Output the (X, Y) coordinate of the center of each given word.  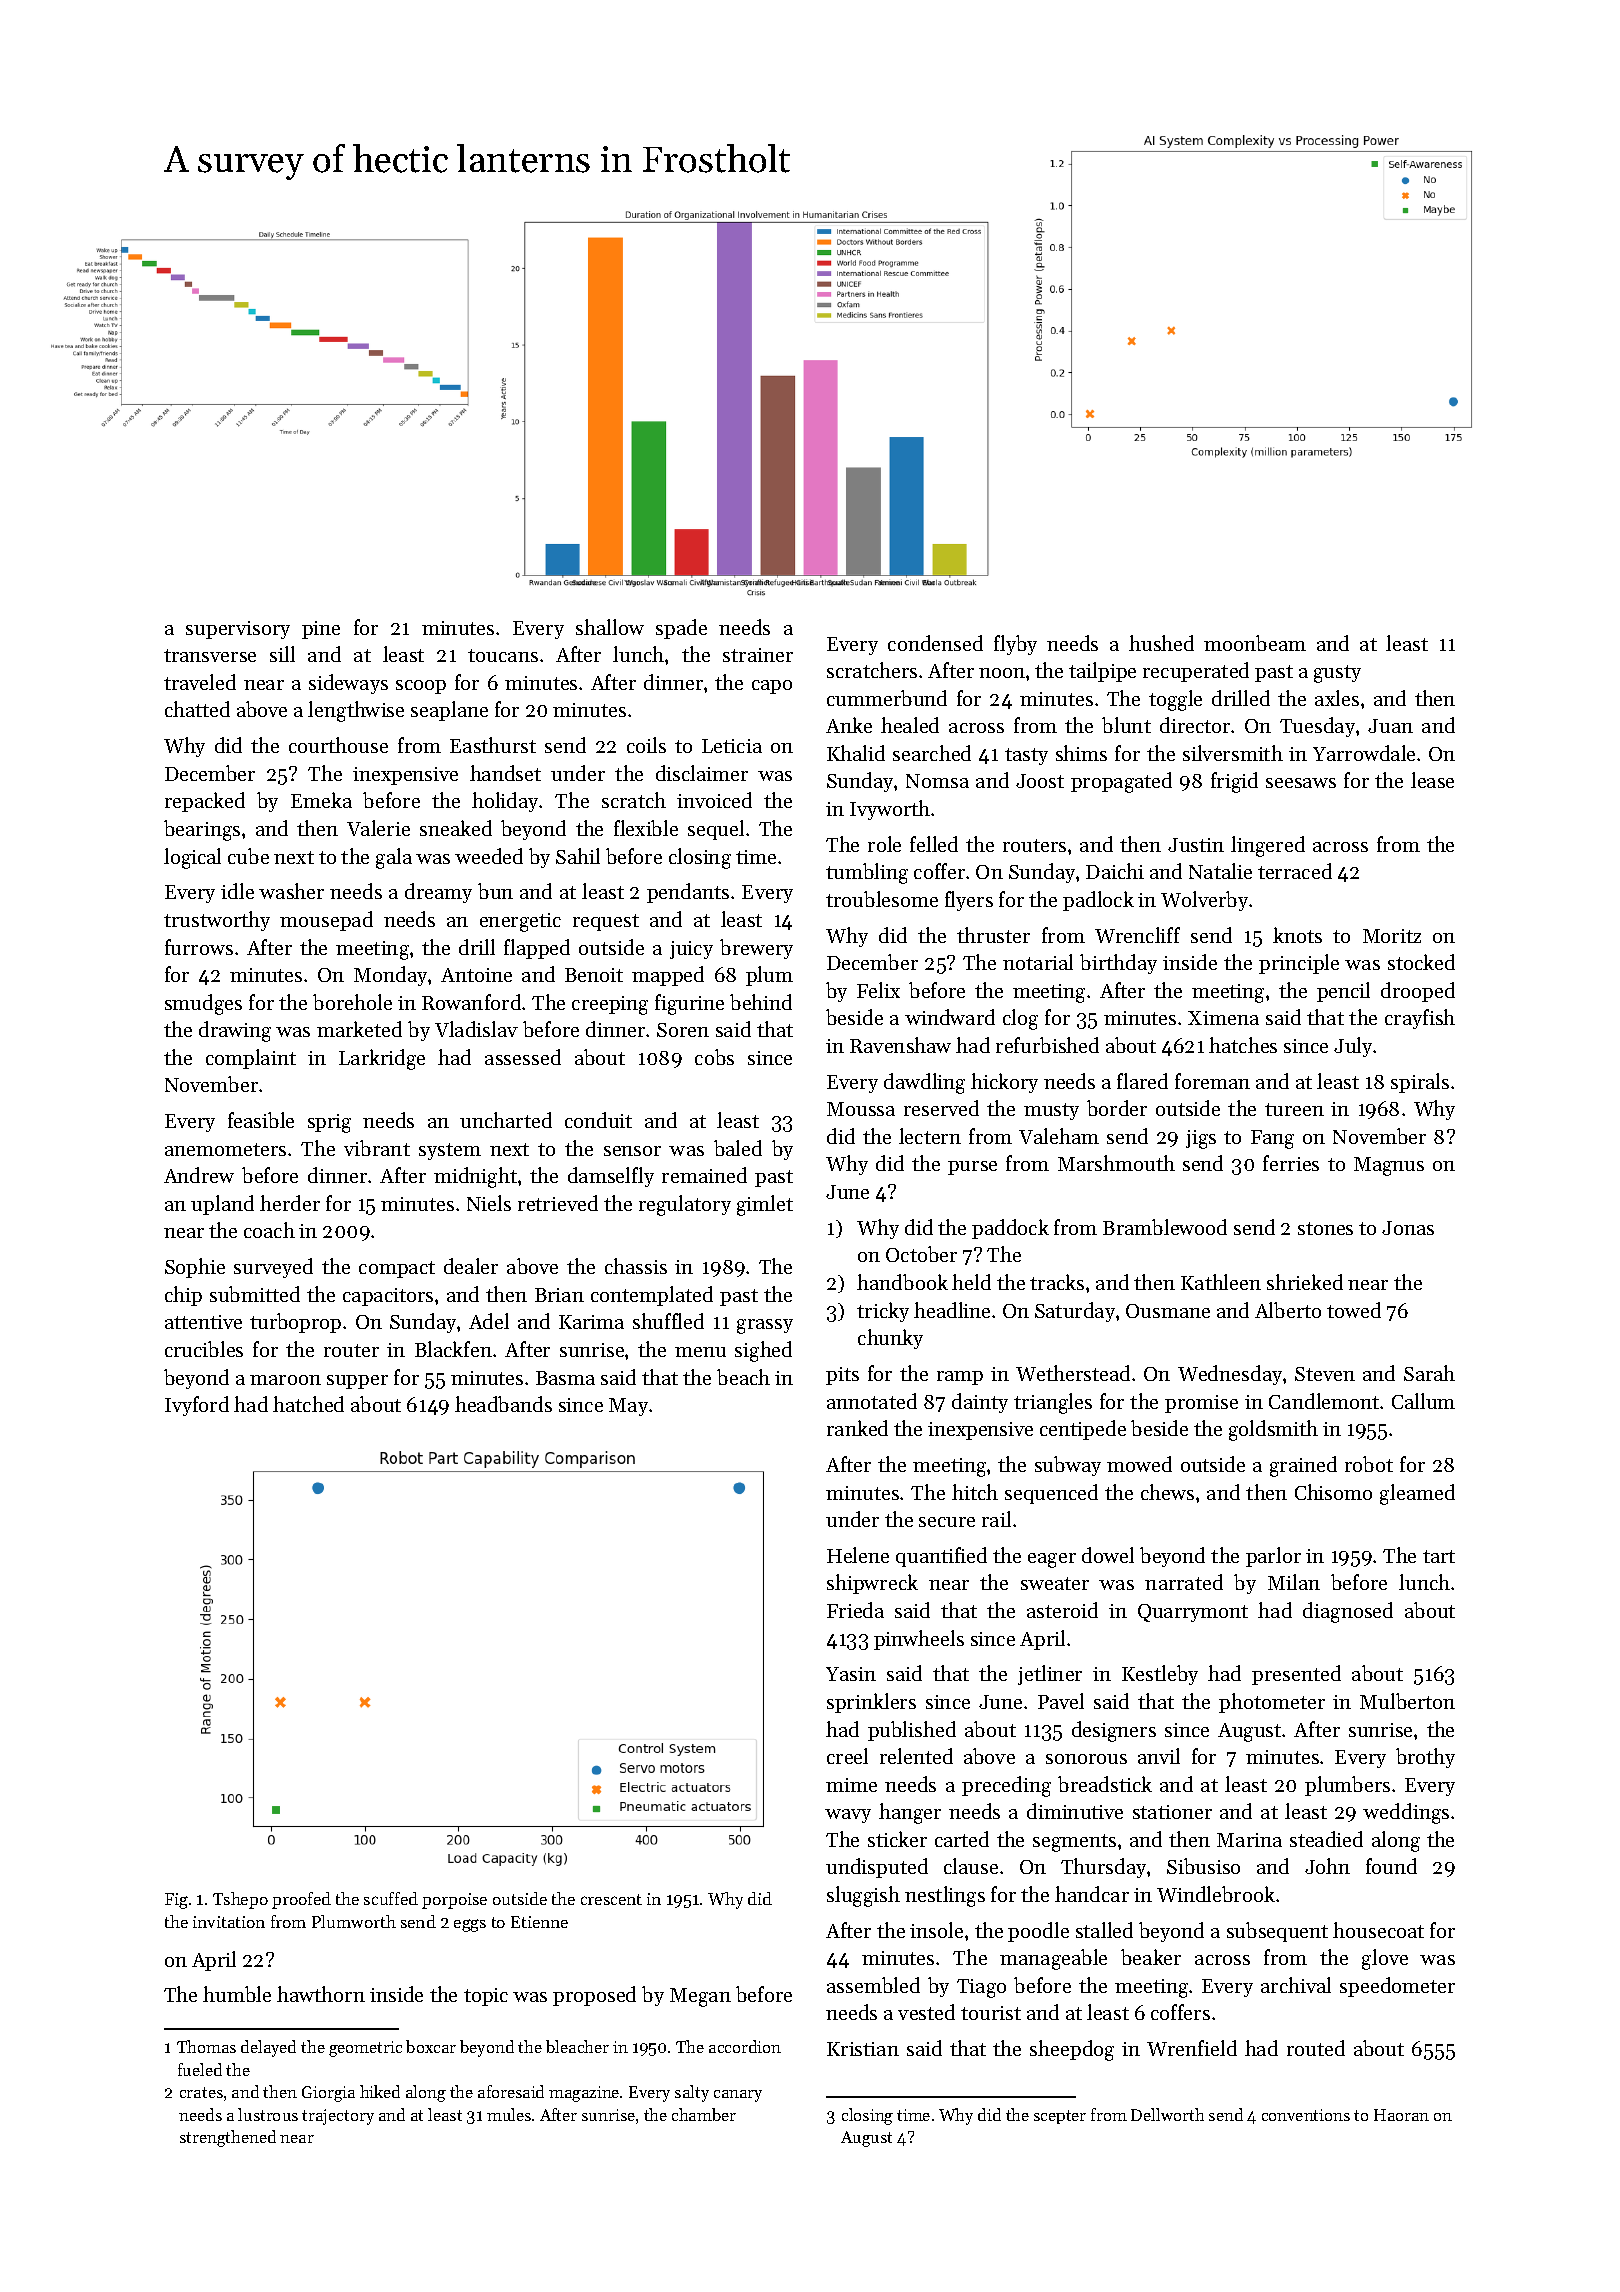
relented (916, 1756)
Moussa (861, 1109)
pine (321, 630)
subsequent (1277, 1932)
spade (681, 629)
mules (509, 2114)
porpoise (454, 1901)
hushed (1161, 643)
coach (269, 1230)
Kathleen (1221, 1282)
